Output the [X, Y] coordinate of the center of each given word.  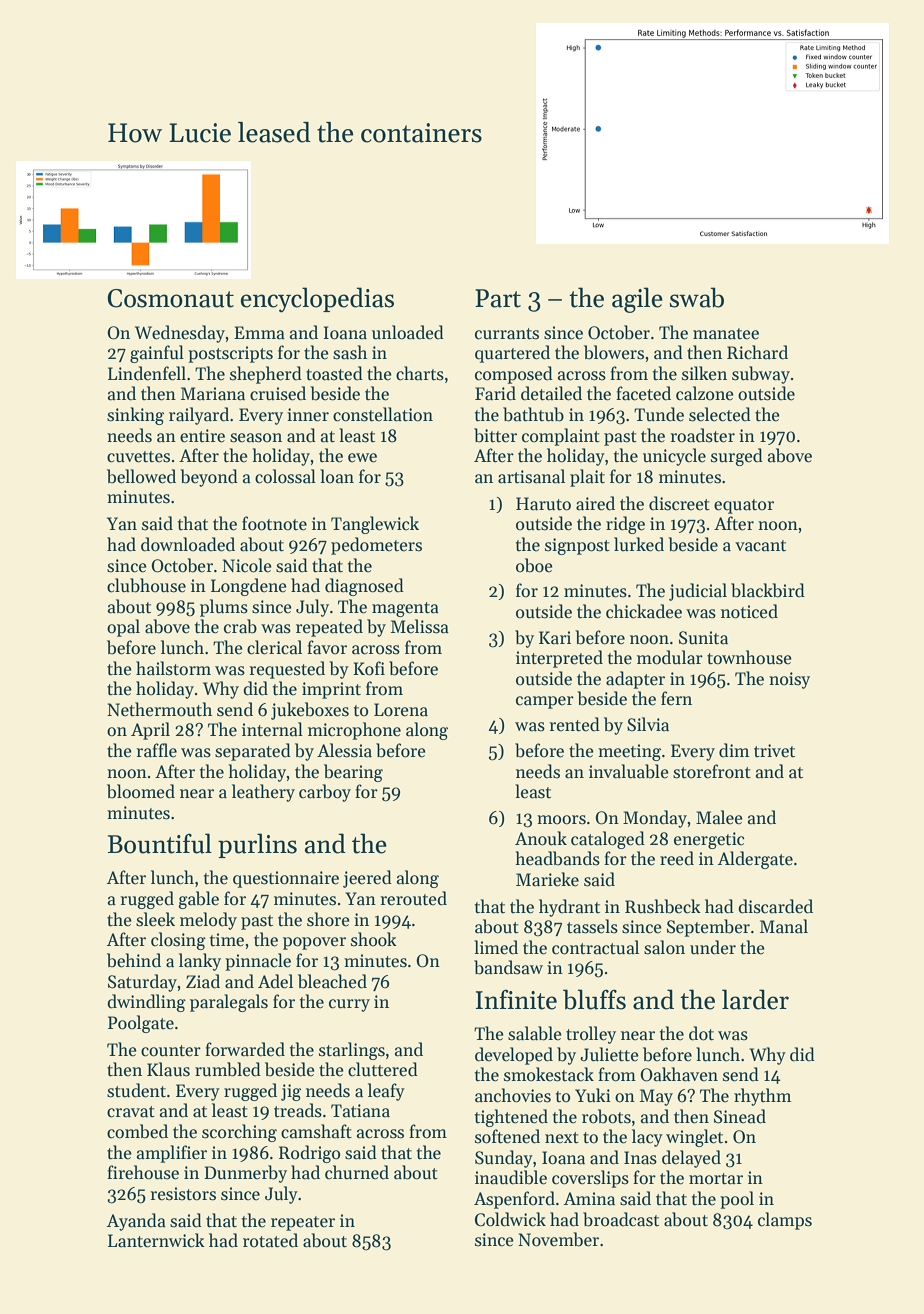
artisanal [531, 476]
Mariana [213, 394]
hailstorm [173, 668]
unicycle [674, 457]
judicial [698, 592]
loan [337, 476]
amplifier [172, 1154]
